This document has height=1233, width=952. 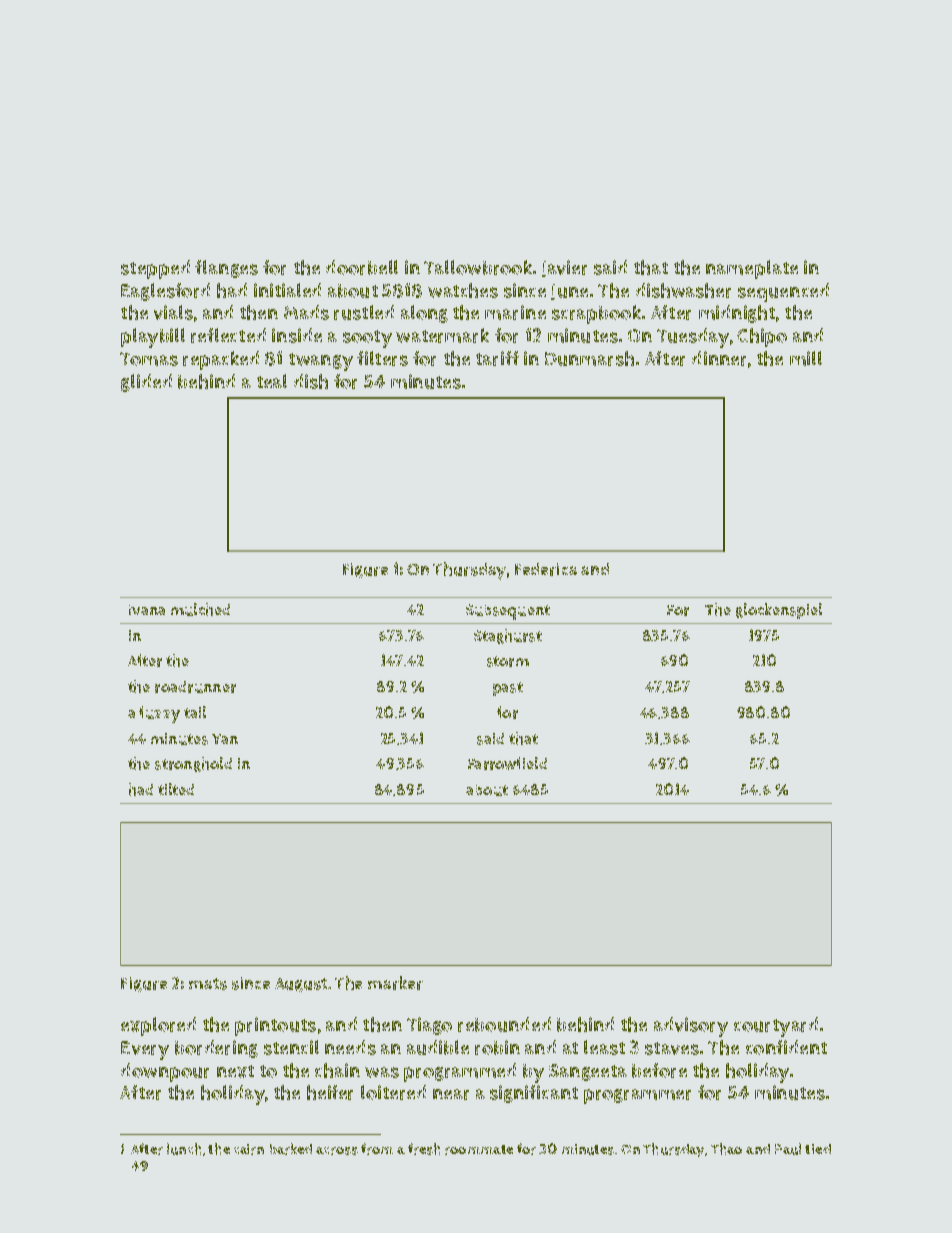 I want to click on nameplate, so click(x=752, y=269).
